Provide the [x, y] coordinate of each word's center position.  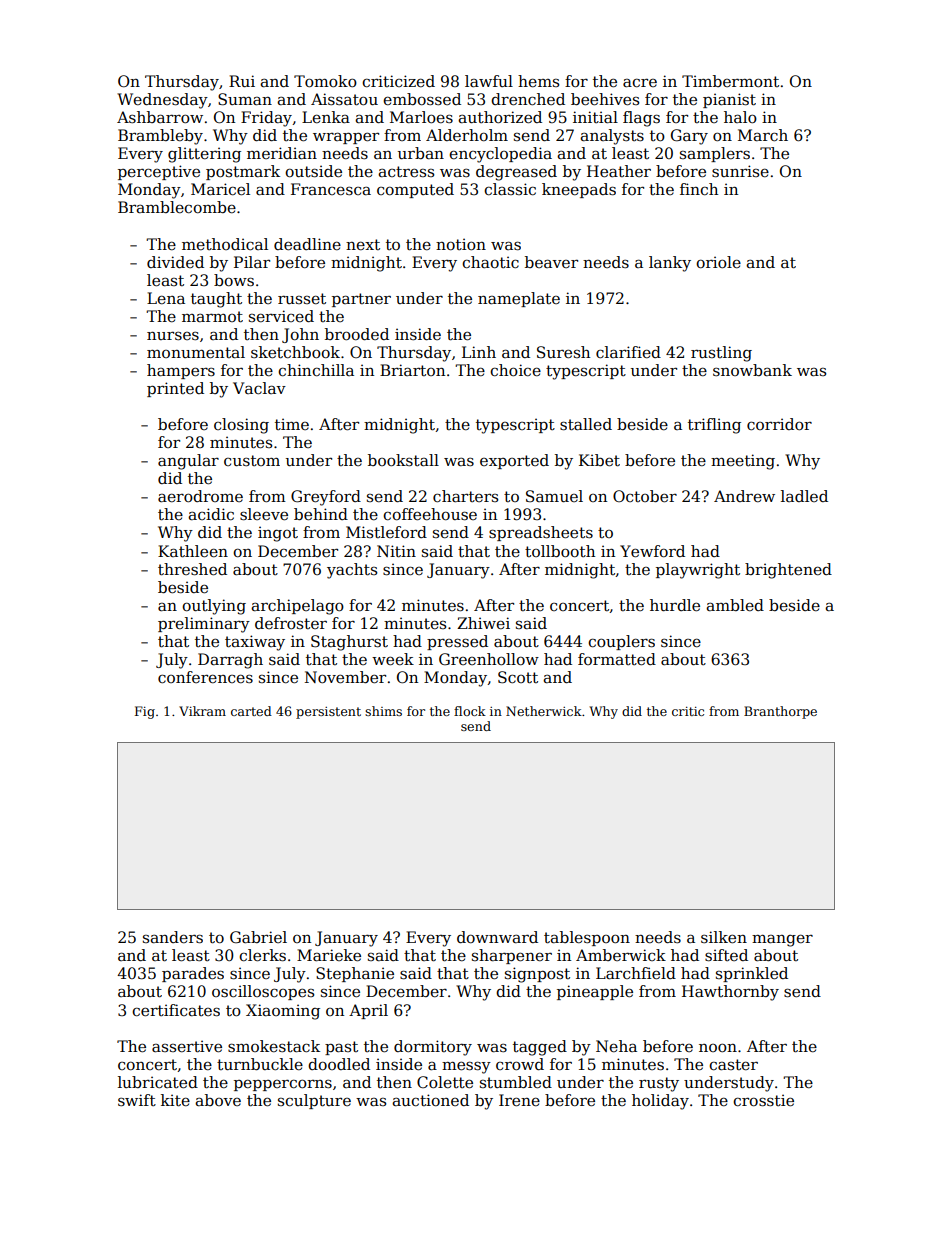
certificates [176, 1010]
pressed [457, 642]
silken [724, 937]
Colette [445, 1082]
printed [175, 389]
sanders [173, 937]
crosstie [763, 1100]
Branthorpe [780, 712]
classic [510, 189]
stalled [586, 424]
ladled [804, 496]
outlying [214, 607]
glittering [204, 155]
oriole [718, 262]
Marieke [329, 955]
